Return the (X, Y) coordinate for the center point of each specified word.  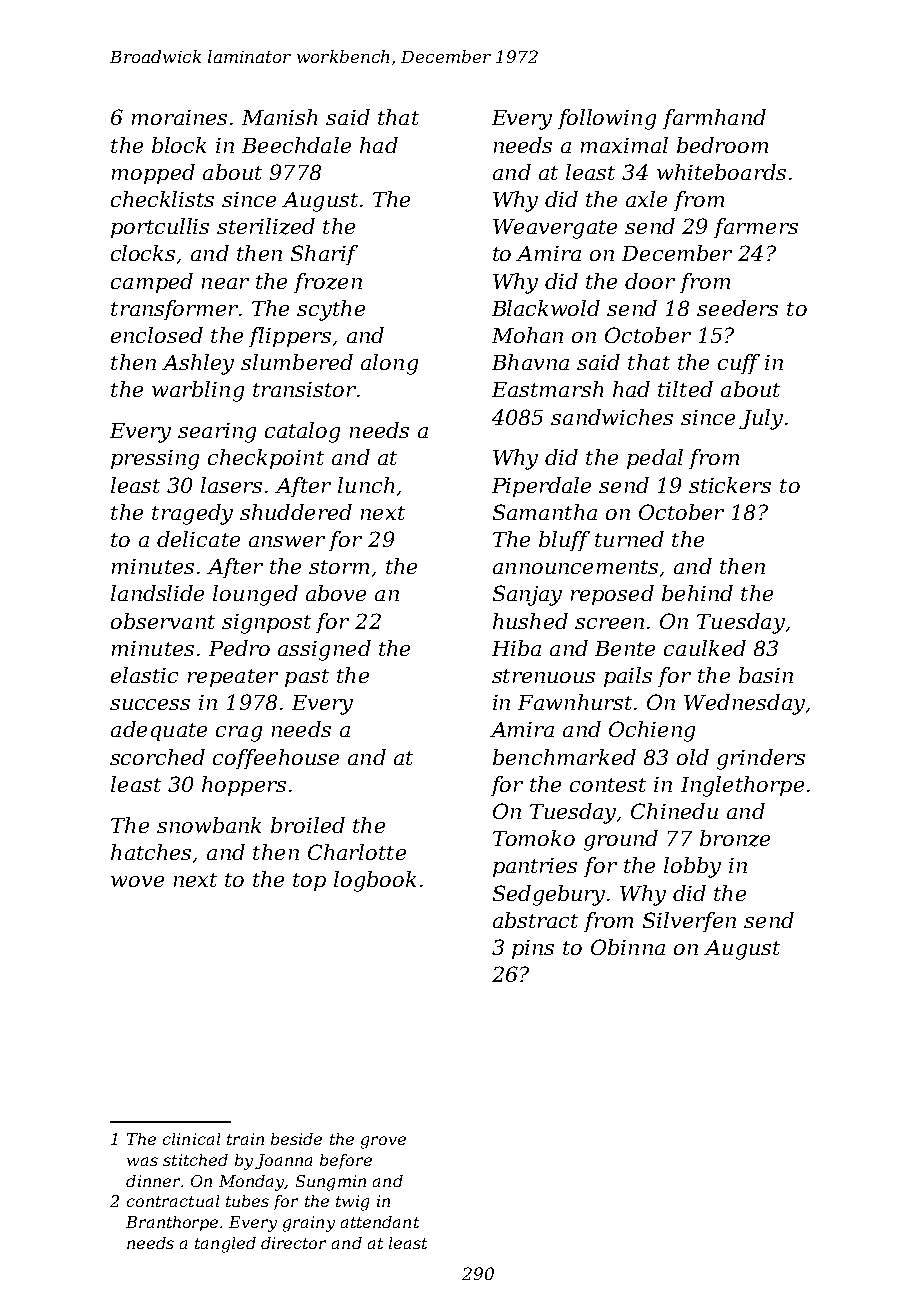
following (607, 119)
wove (137, 881)
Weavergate (555, 229)
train (245, 1139)
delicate (198, 539)
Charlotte (357, 852)
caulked (705, 648)
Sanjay (527, 595)
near (225, 283)
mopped (153, 174)
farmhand (714, 119)
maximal (624, 145)
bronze (735, 838)
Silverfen (689, 922)
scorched (157, 757)
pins (533, 949)
